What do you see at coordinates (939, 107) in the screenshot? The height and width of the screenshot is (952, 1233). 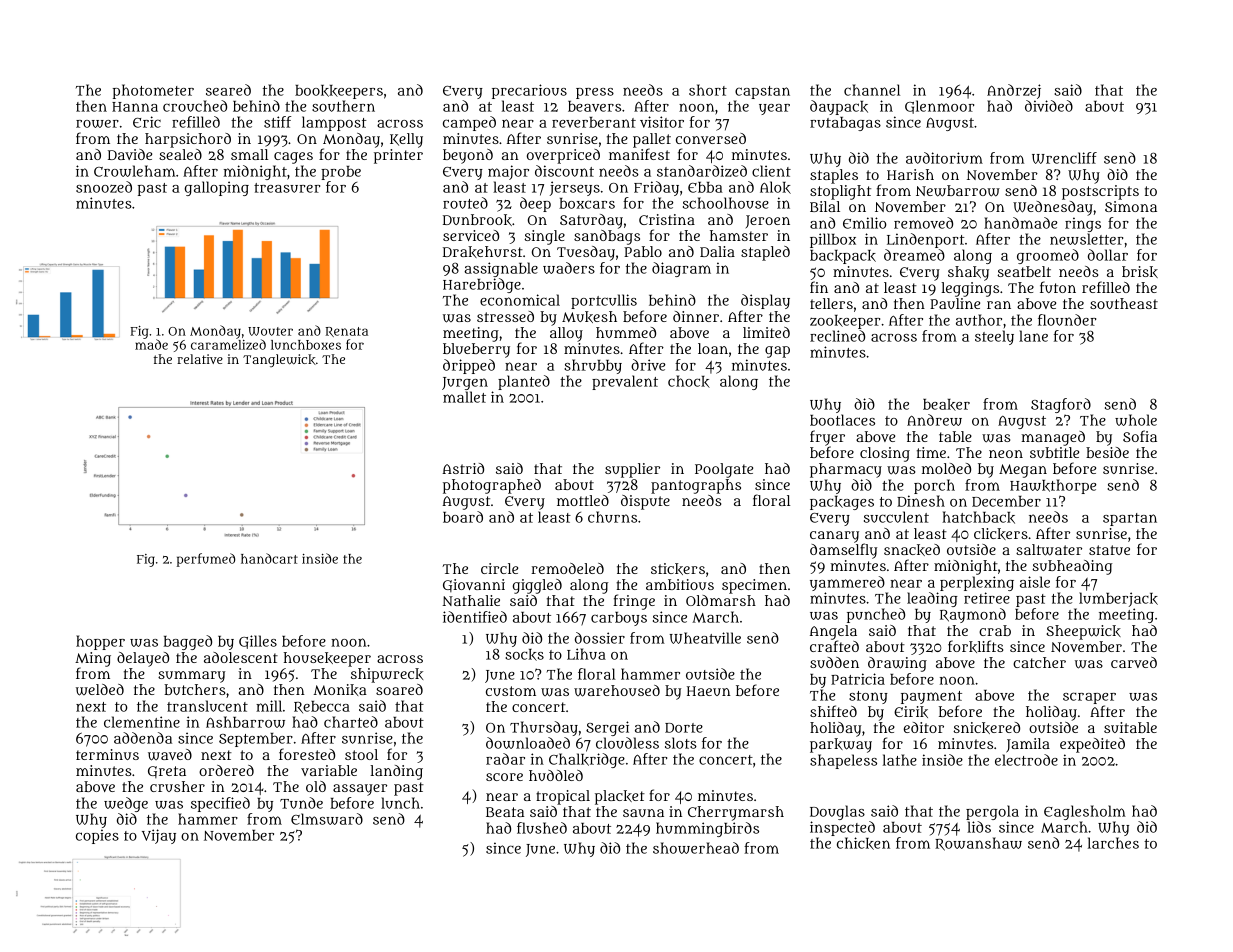 I see `Glenmoor` at bounding box center [939, 107].
